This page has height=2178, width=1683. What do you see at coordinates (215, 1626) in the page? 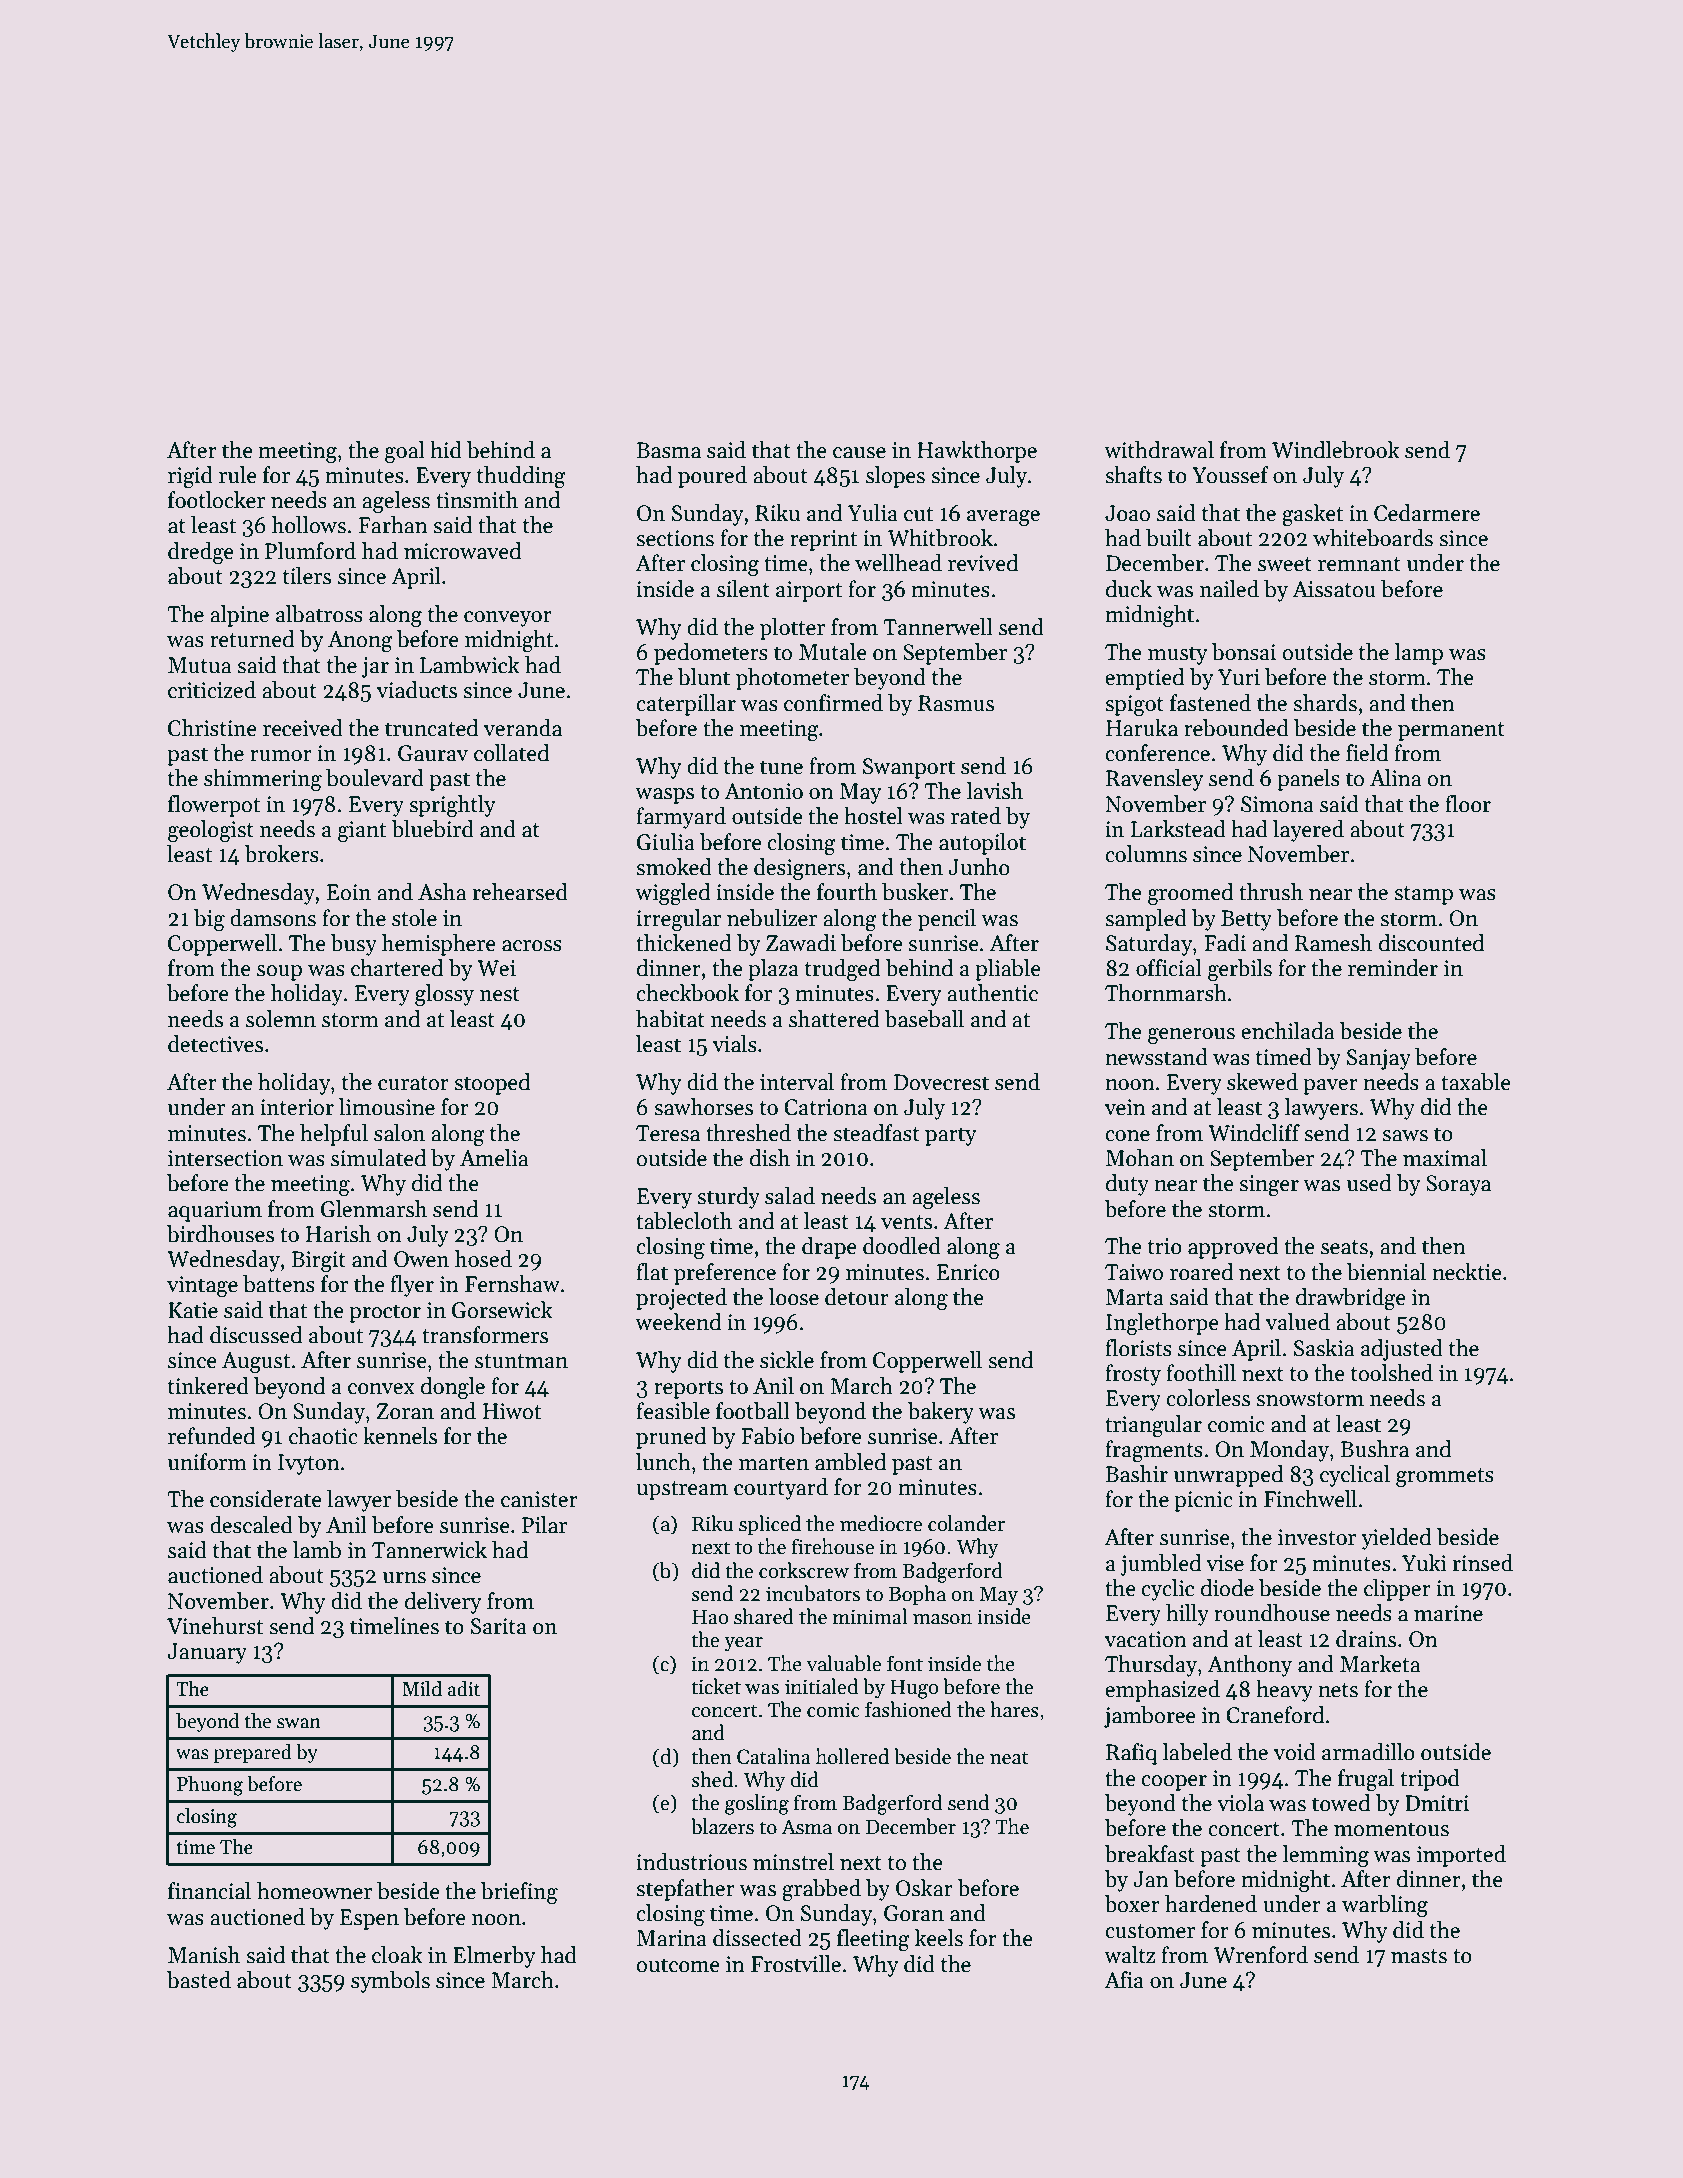
I see `Vinehurst` at bounding box center [215, 1626].
